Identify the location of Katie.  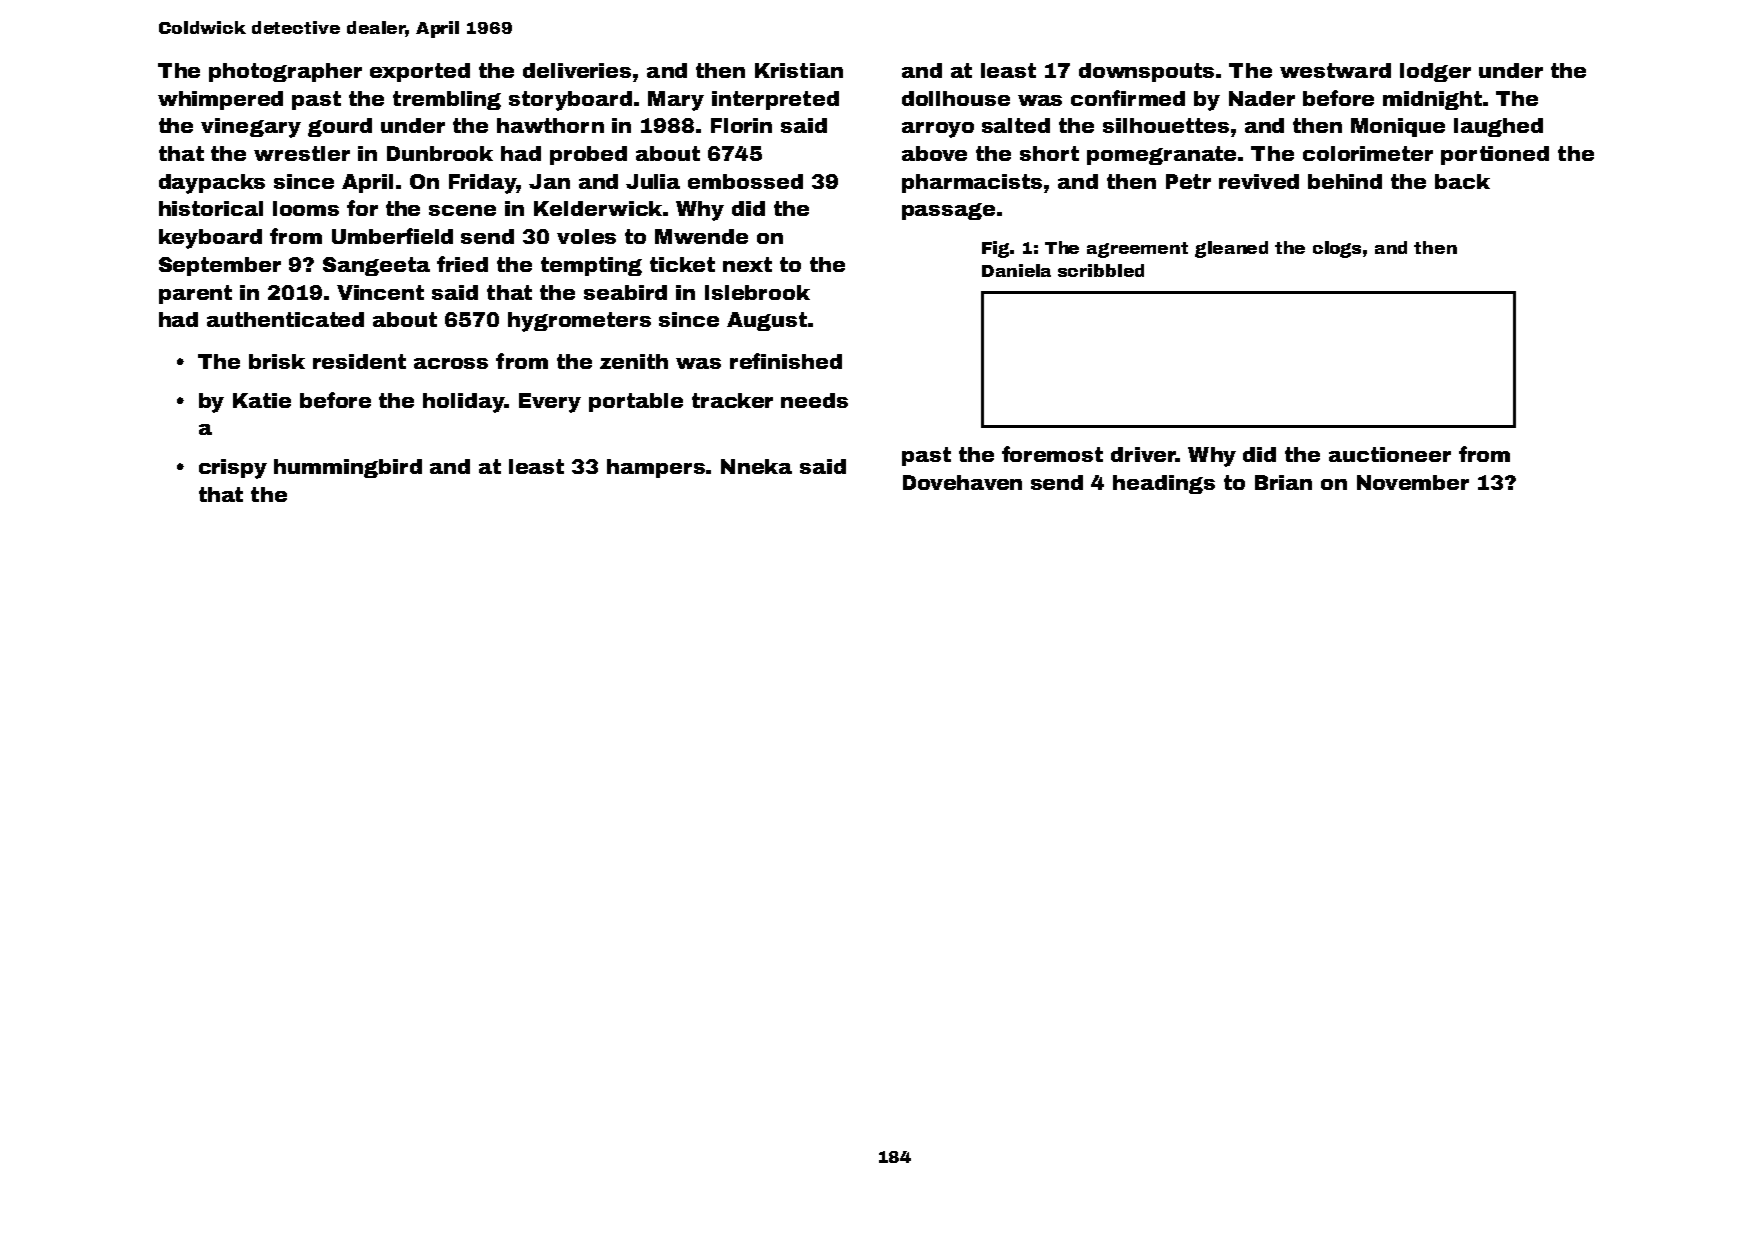
(262, 400).
